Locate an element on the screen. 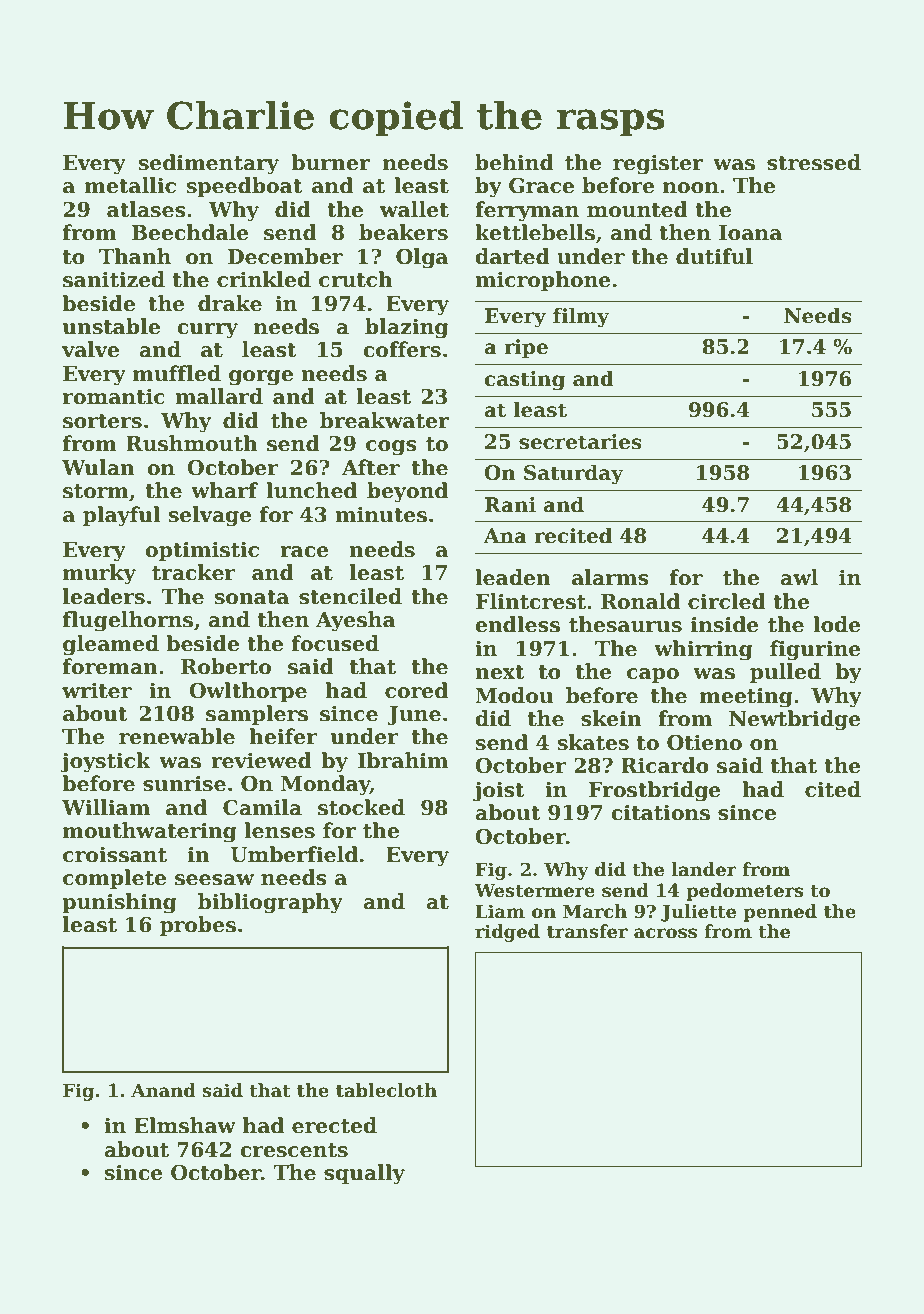 The image size is (924, 1314). complete is located at coordinates (114, 879).
